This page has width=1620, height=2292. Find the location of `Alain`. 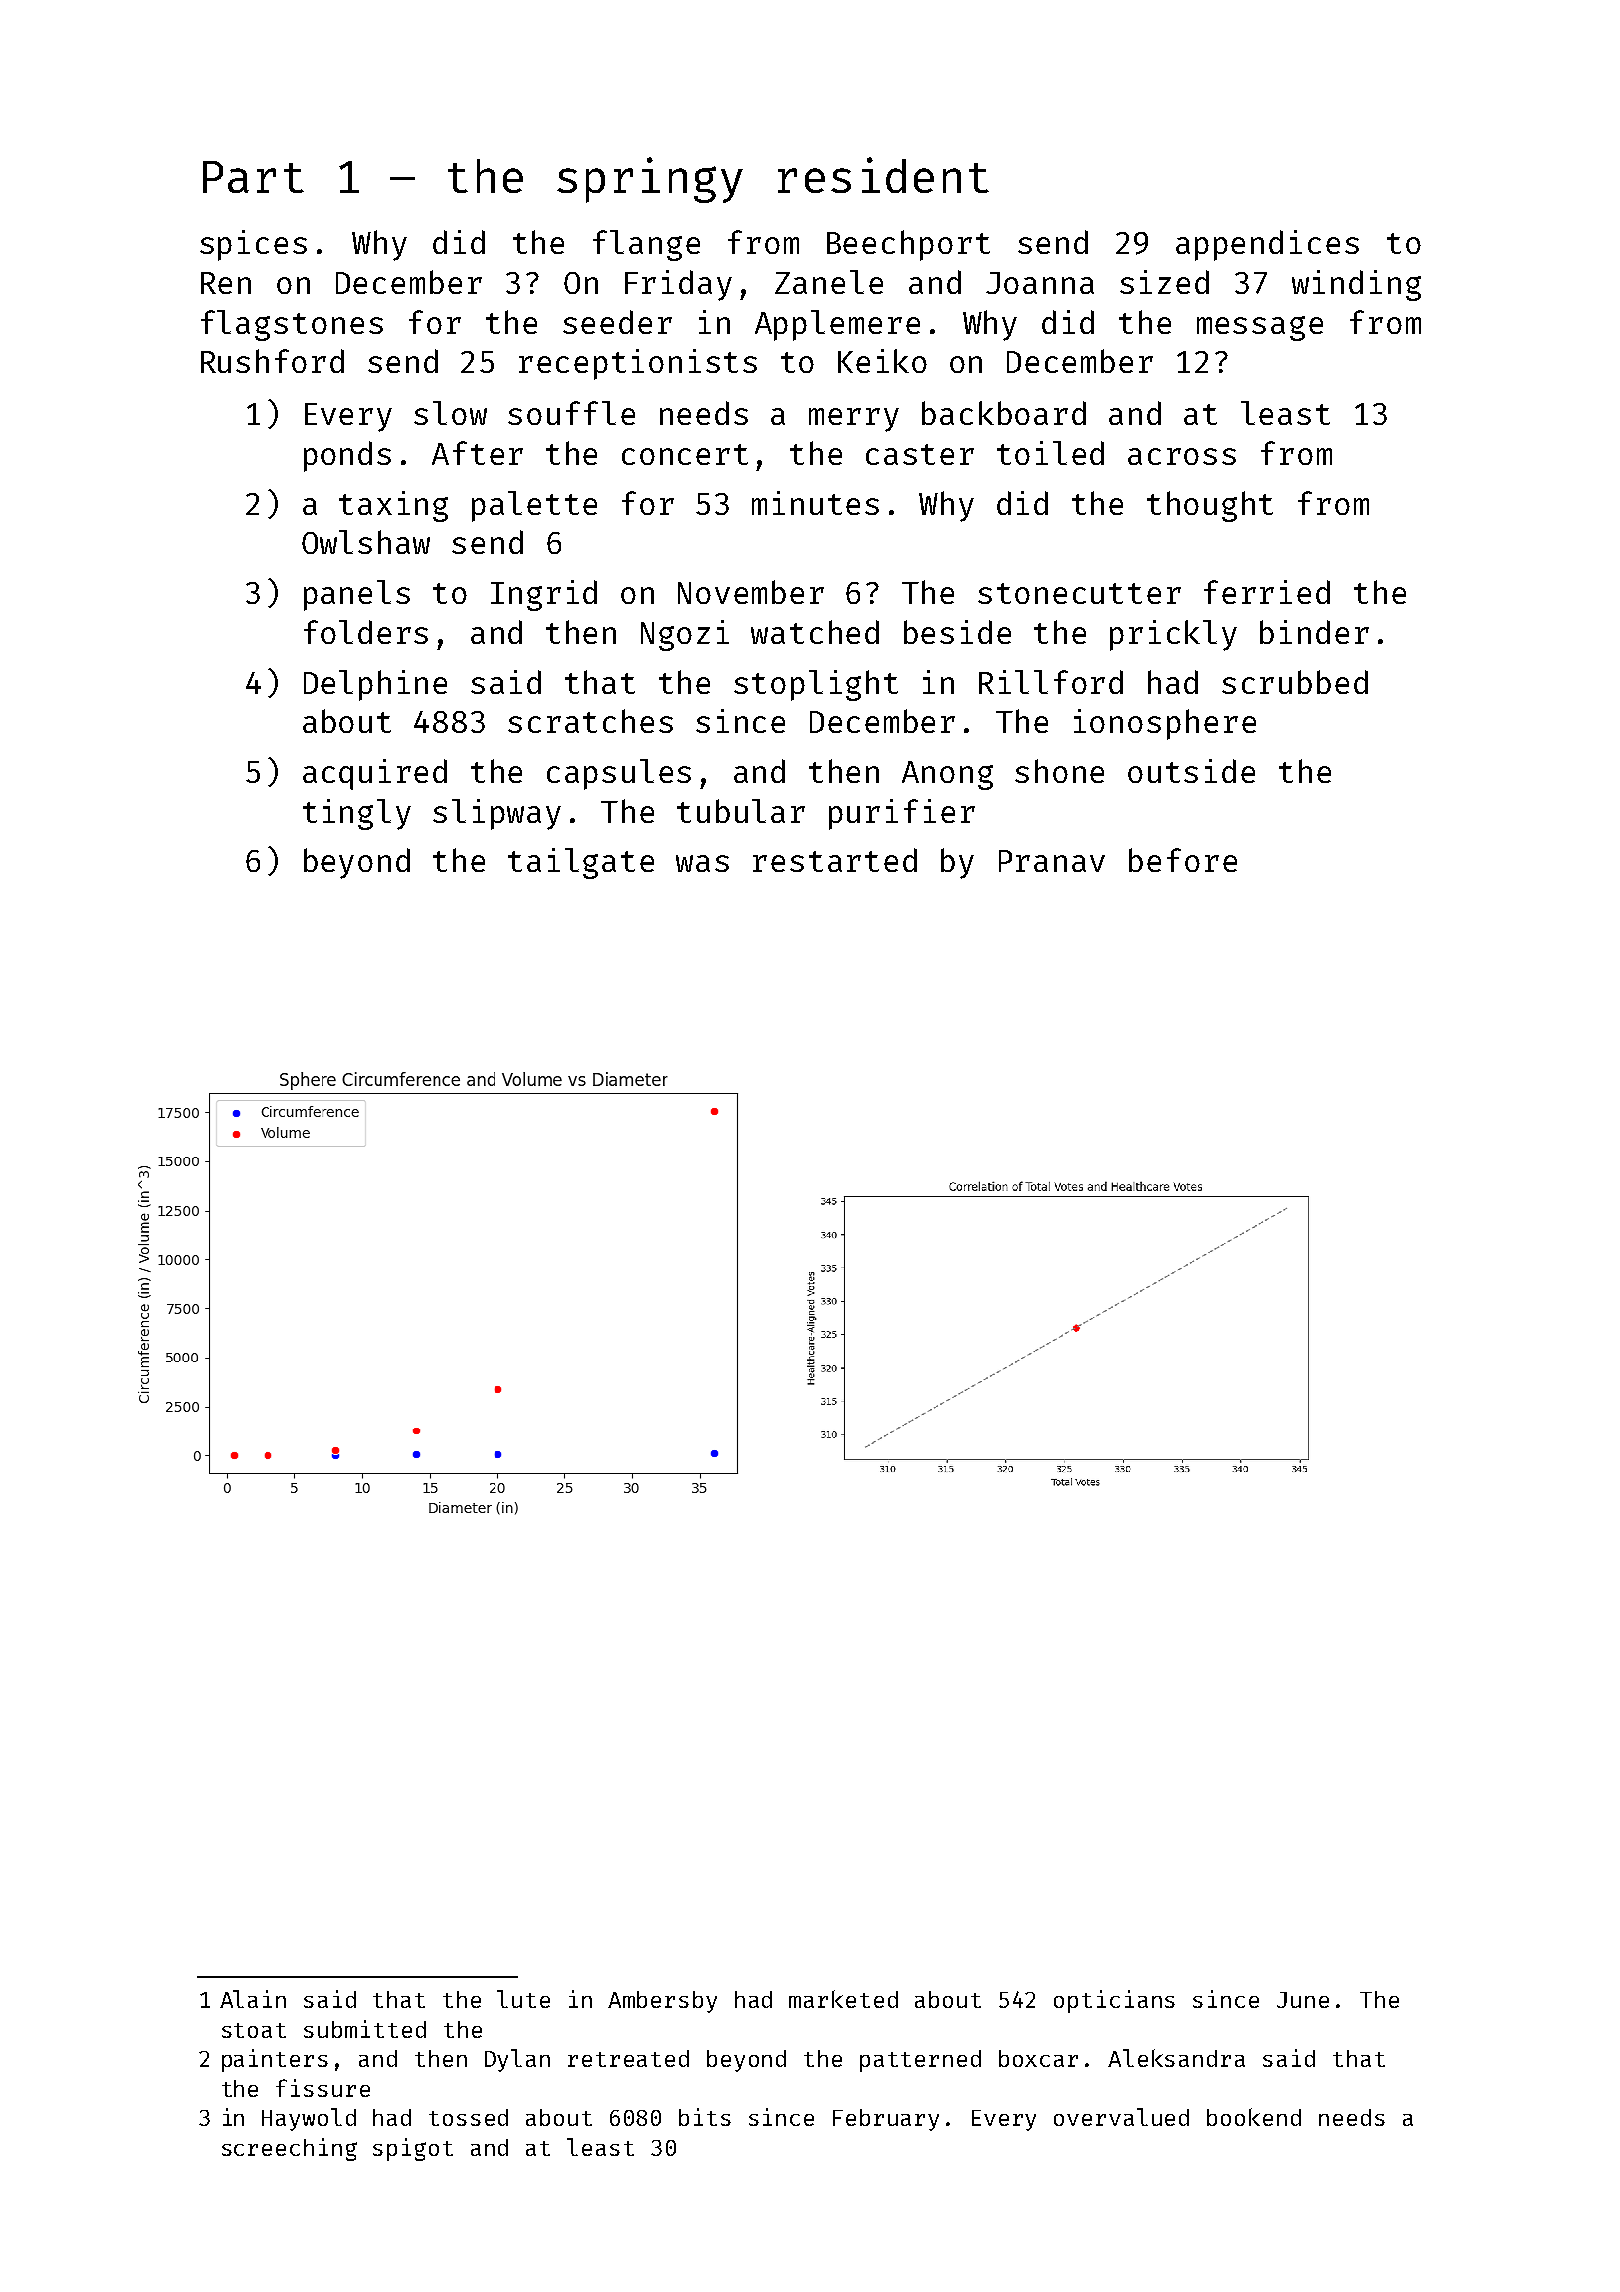

Alain is located at coordinates (253, 1999).
